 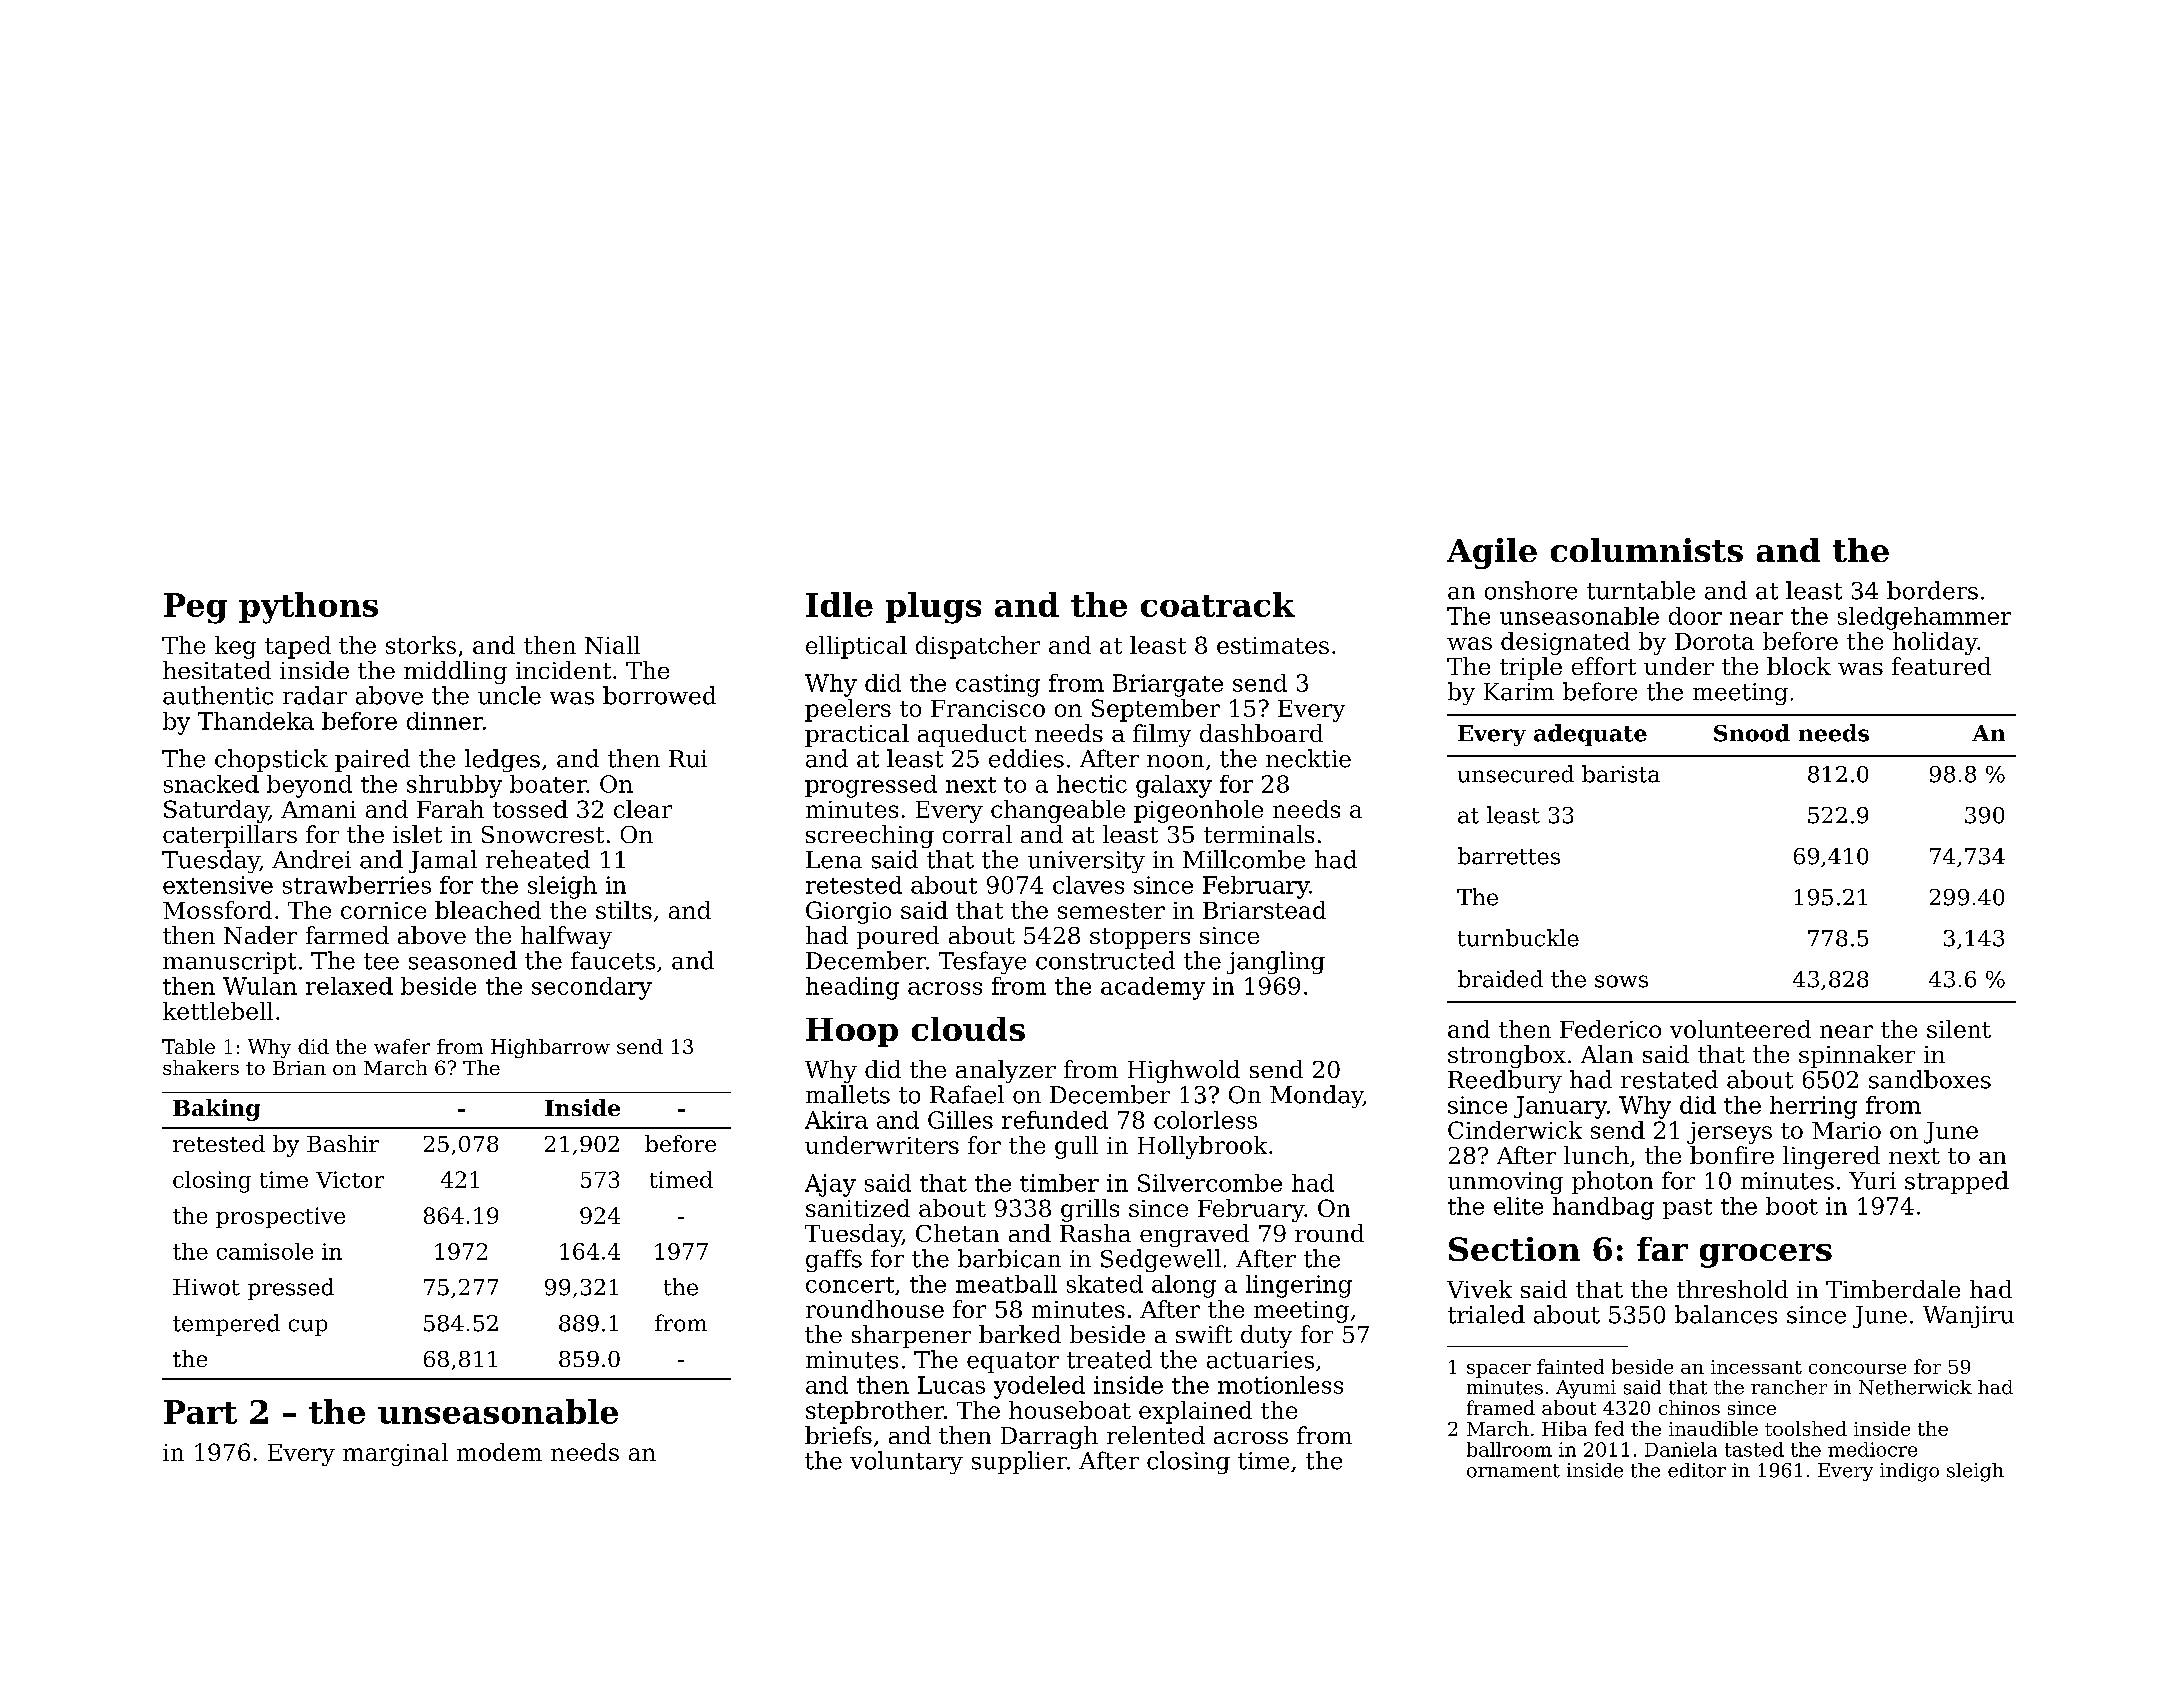 What do you see at coordinates (271, 760) in the screenshot?
I see `chopstick` at bounding box center [271, 760].
